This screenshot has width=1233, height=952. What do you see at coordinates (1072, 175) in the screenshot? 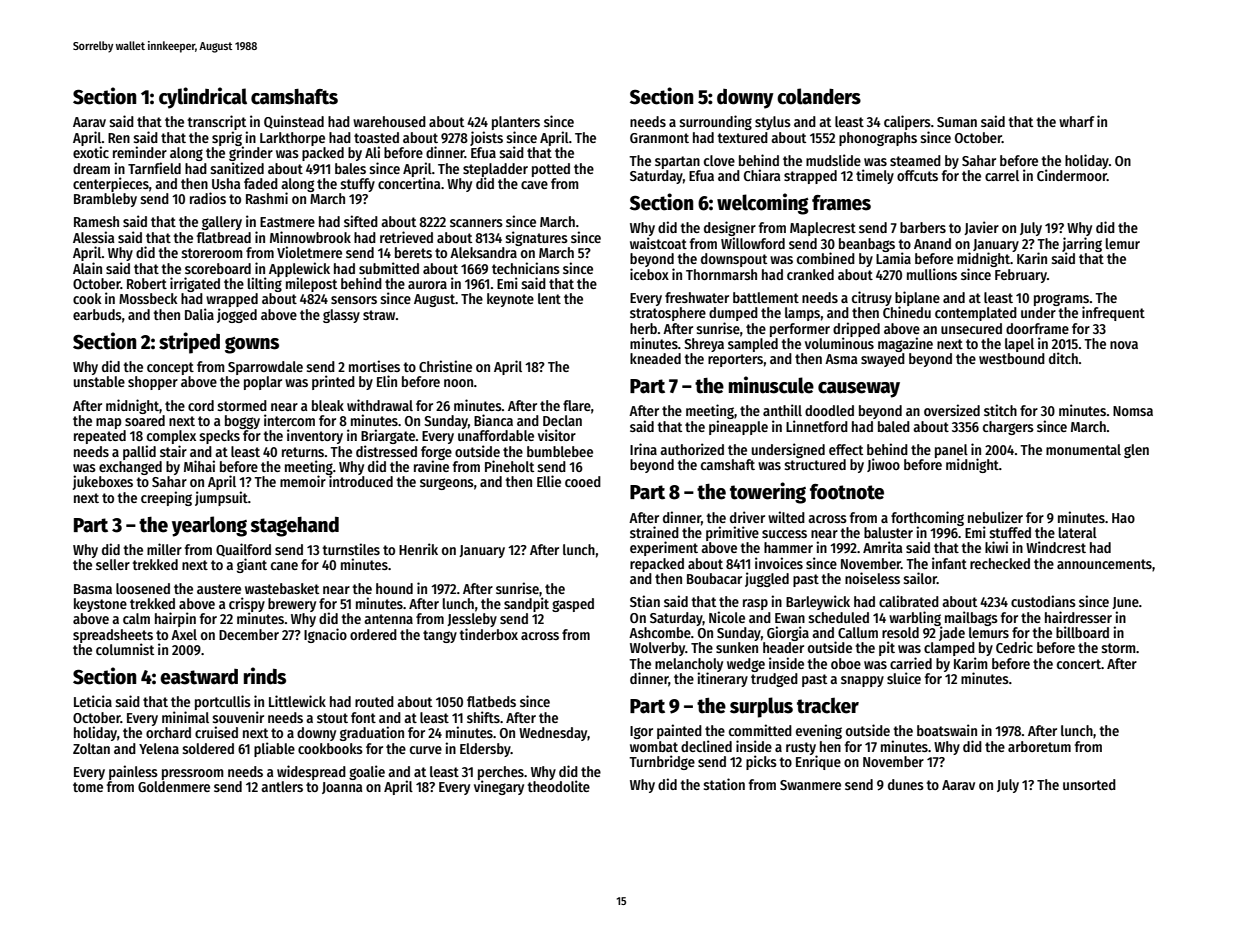
I see `Cindermoor` at bounding box center [1072, 175].
